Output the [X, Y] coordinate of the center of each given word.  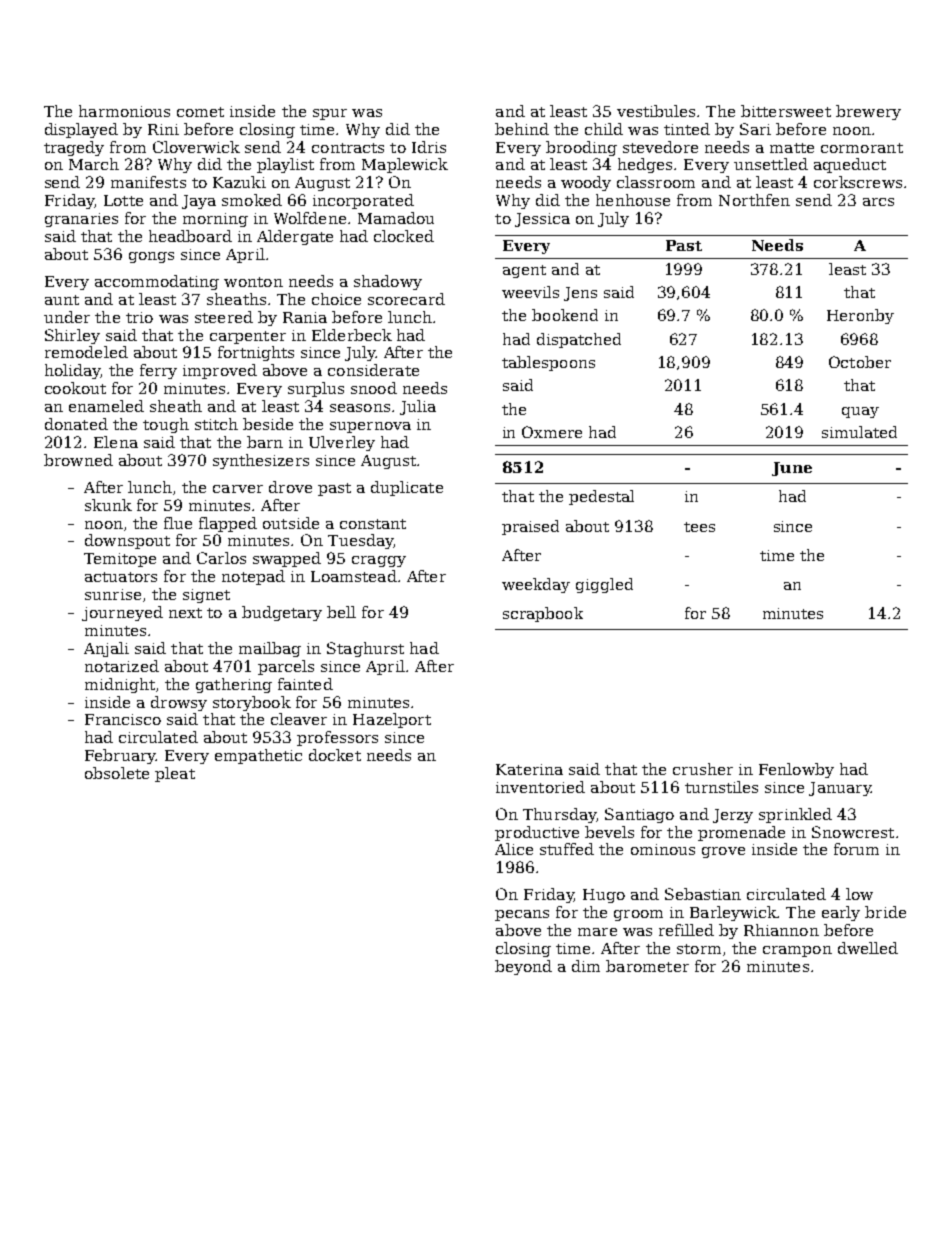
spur [330, 114]
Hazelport [392, 720]
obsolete [117, 773]
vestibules [656, 111]
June [792, 469]
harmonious [124, 111]
